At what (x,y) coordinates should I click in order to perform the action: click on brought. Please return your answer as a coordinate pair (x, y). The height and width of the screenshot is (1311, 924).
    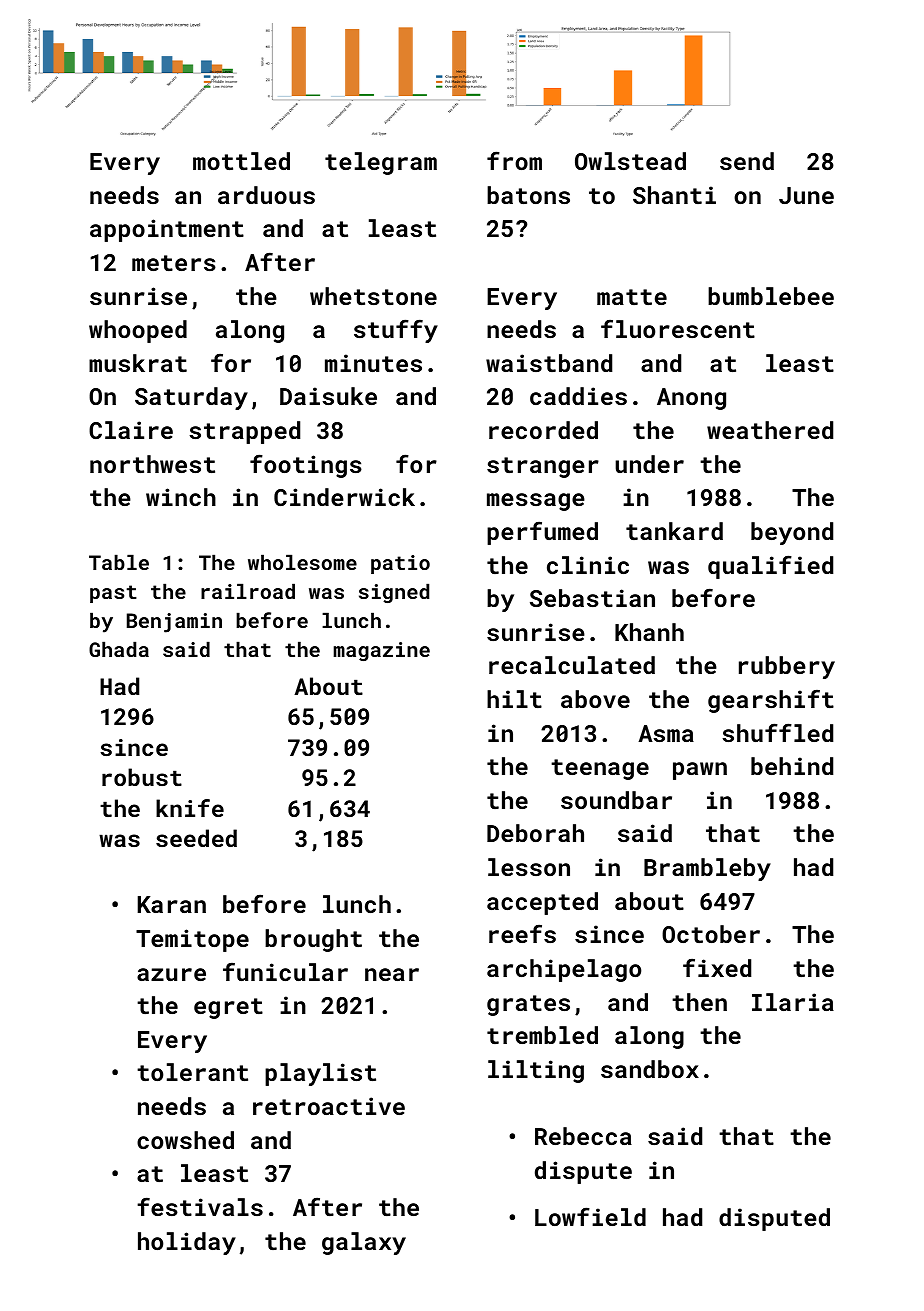
    Looking at the image, I should click on (313, 940).
